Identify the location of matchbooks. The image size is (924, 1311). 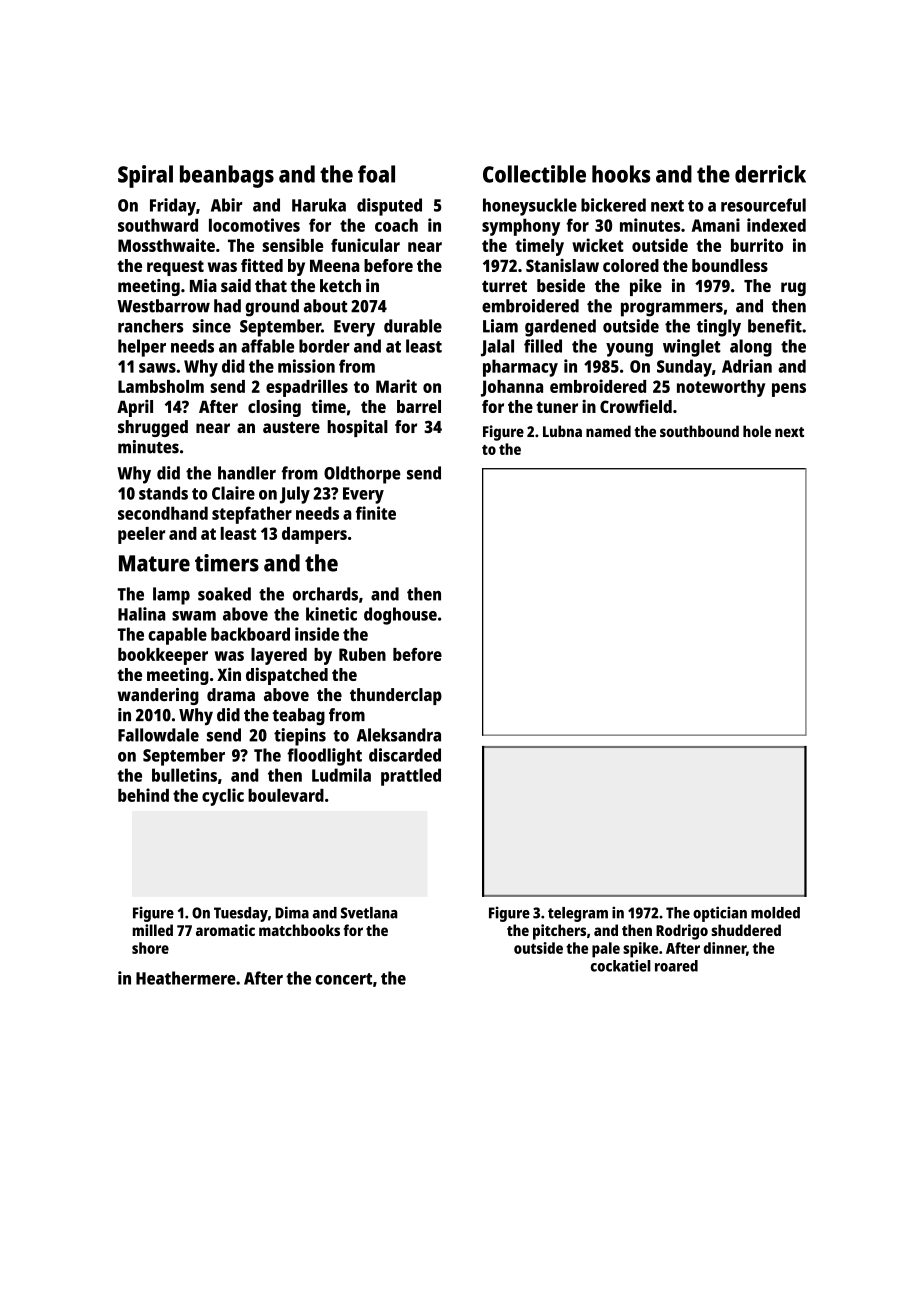
(299, 930).
